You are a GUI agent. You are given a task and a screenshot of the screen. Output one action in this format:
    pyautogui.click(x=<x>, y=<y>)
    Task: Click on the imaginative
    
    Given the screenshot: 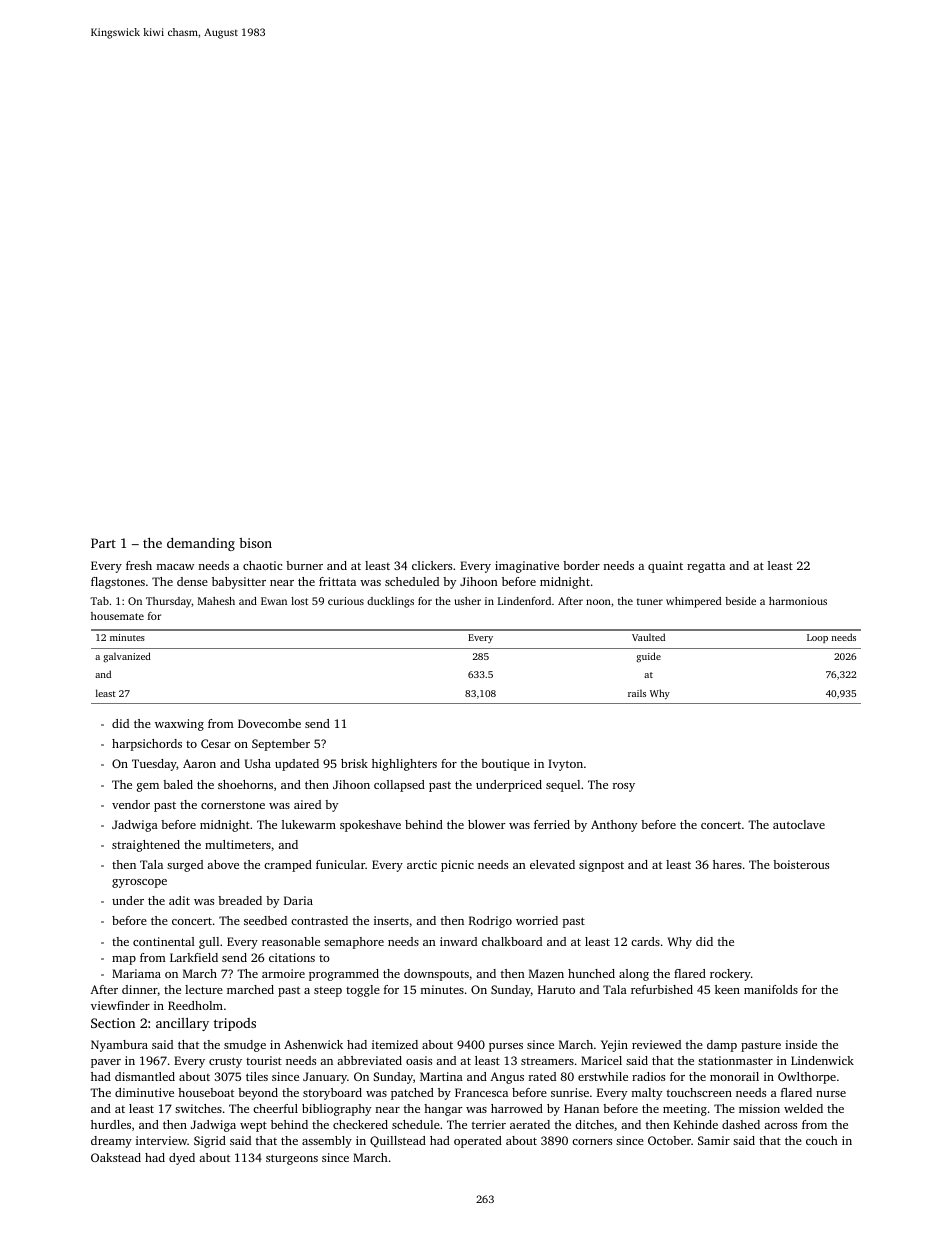 What is the action you would take?
    pyautogui.click(x=527, y=567)
